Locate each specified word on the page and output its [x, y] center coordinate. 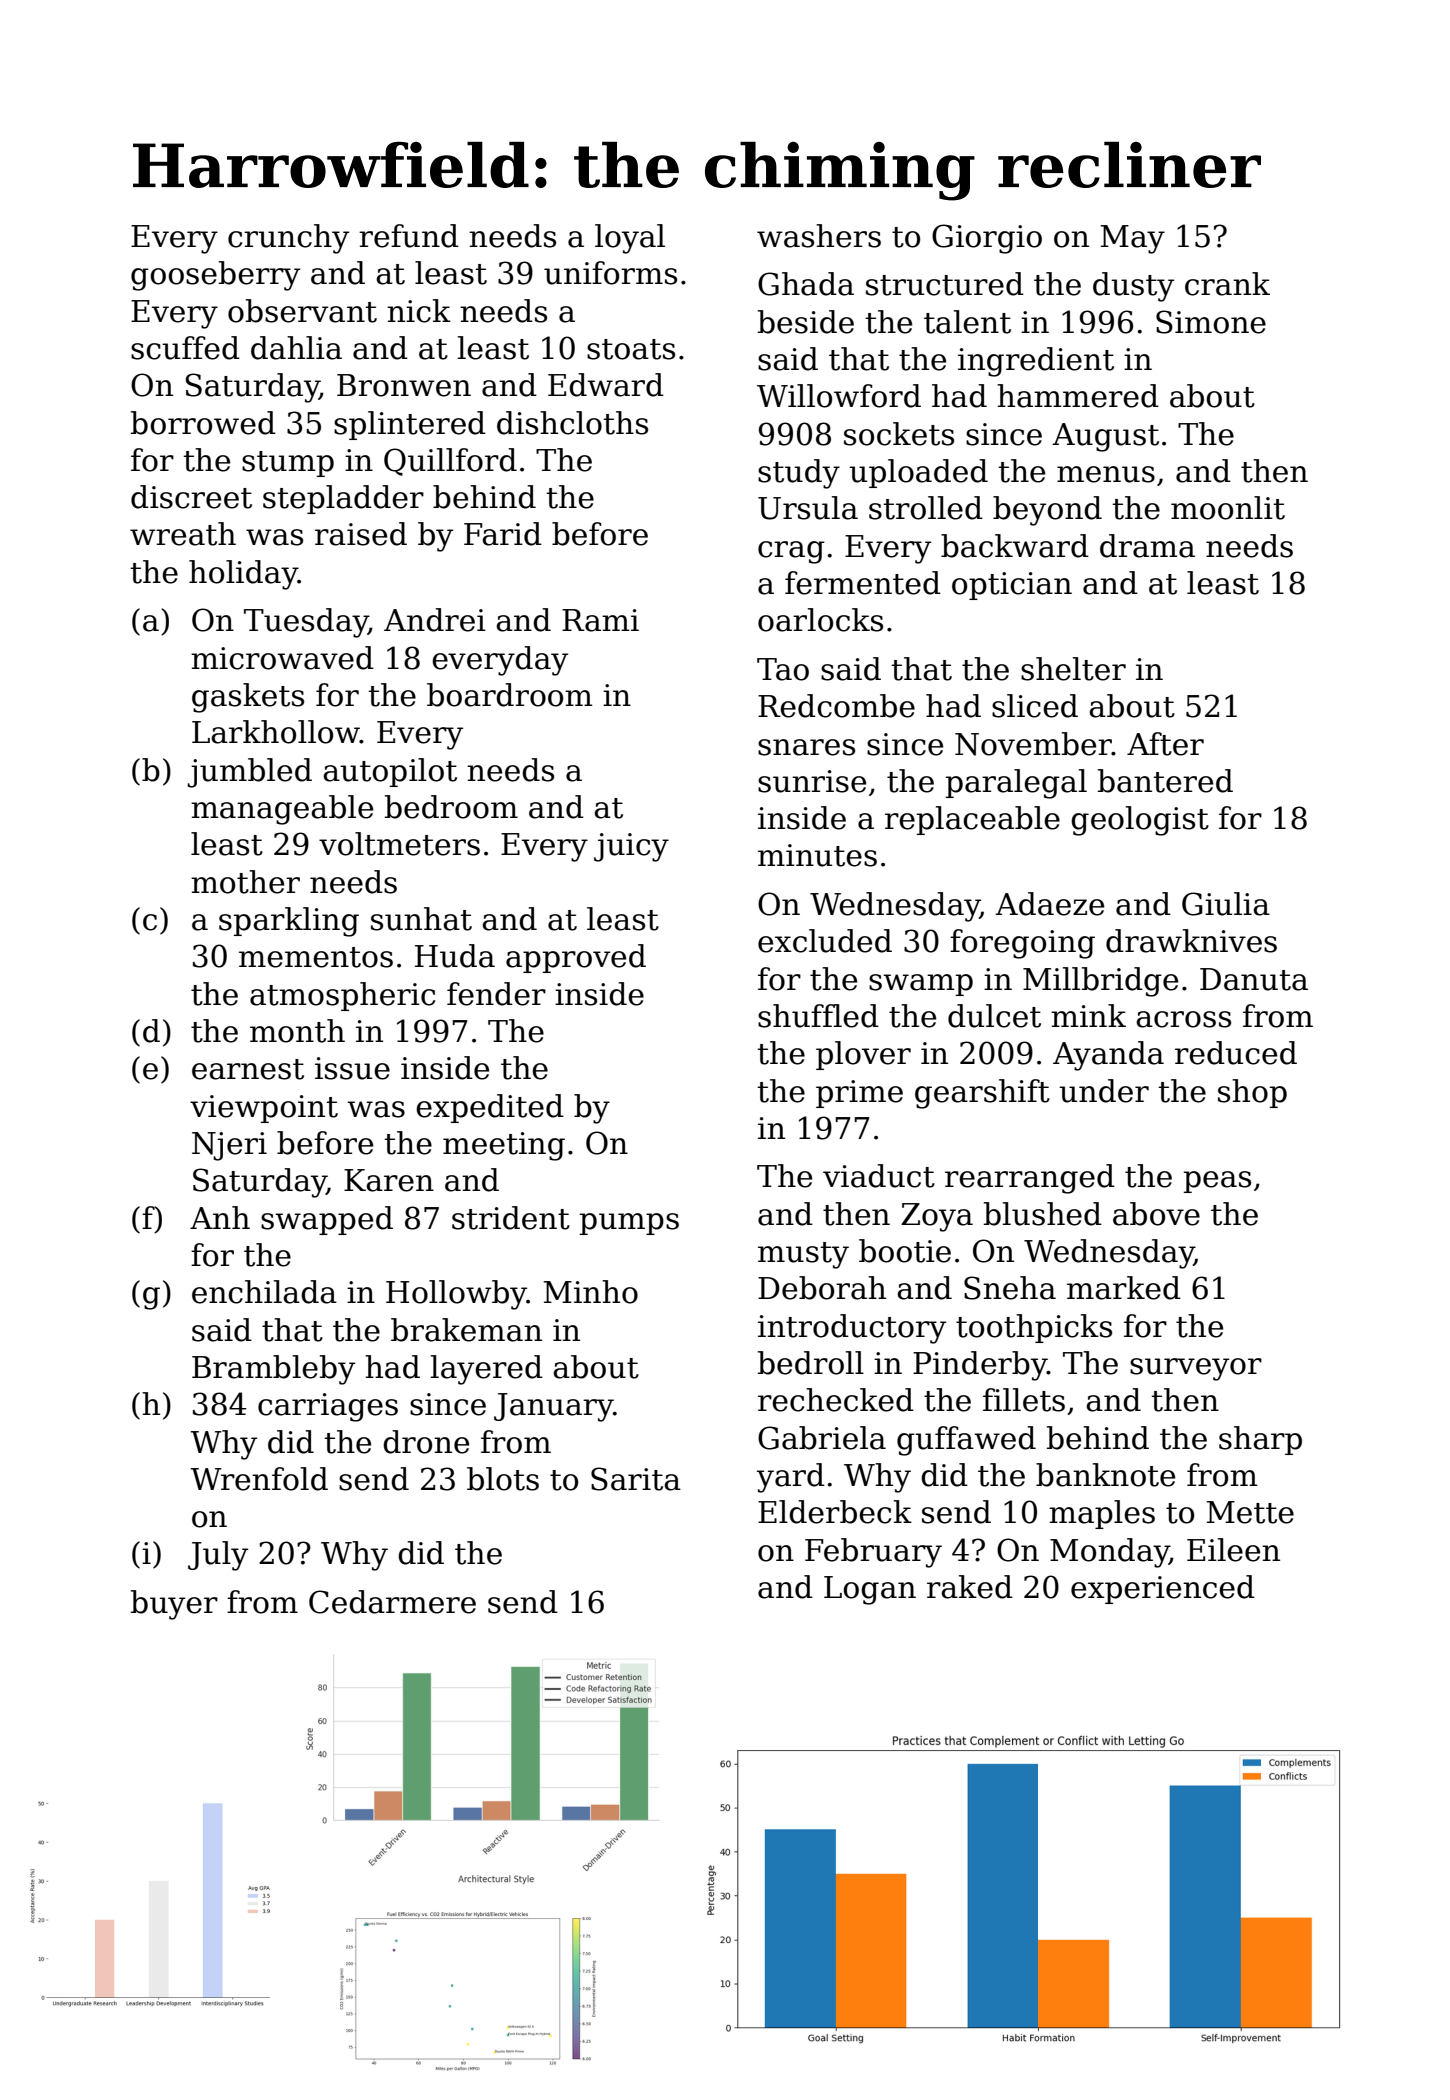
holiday [243, 575]
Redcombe [836, 706]
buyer [174, 1605]
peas [1217, 1182]
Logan [870, 1590]
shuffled [818, 1016]
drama [1147, 546]
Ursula [808, 508]
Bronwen [404, 385]
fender [496, 994]
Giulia [1226, 904]
